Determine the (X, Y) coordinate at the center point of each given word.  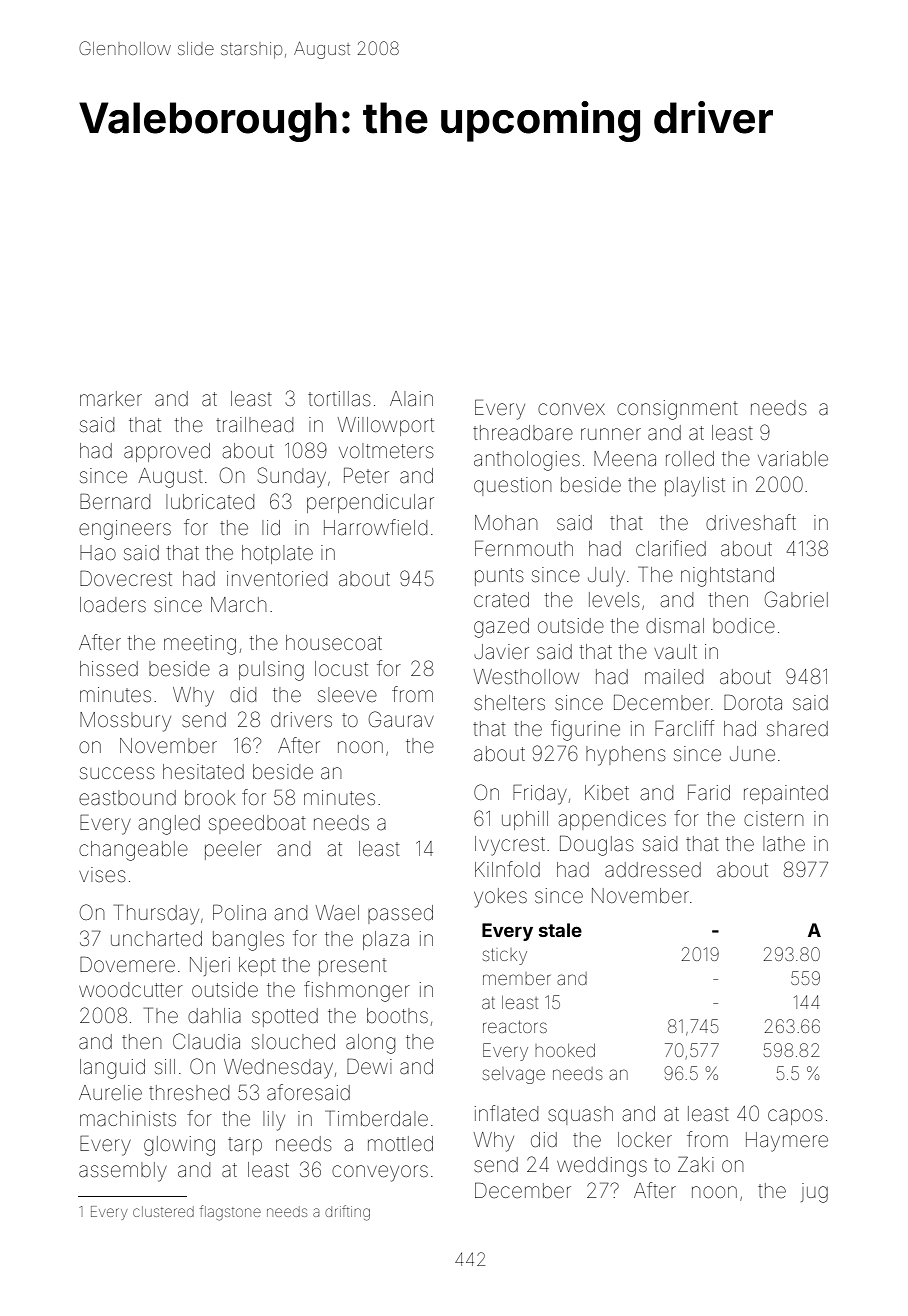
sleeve (347, 694)
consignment (677, 410)
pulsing (271, 671)
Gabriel (796, 599)
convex (571, 409)
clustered (163, 1211)
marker (111, 398)
